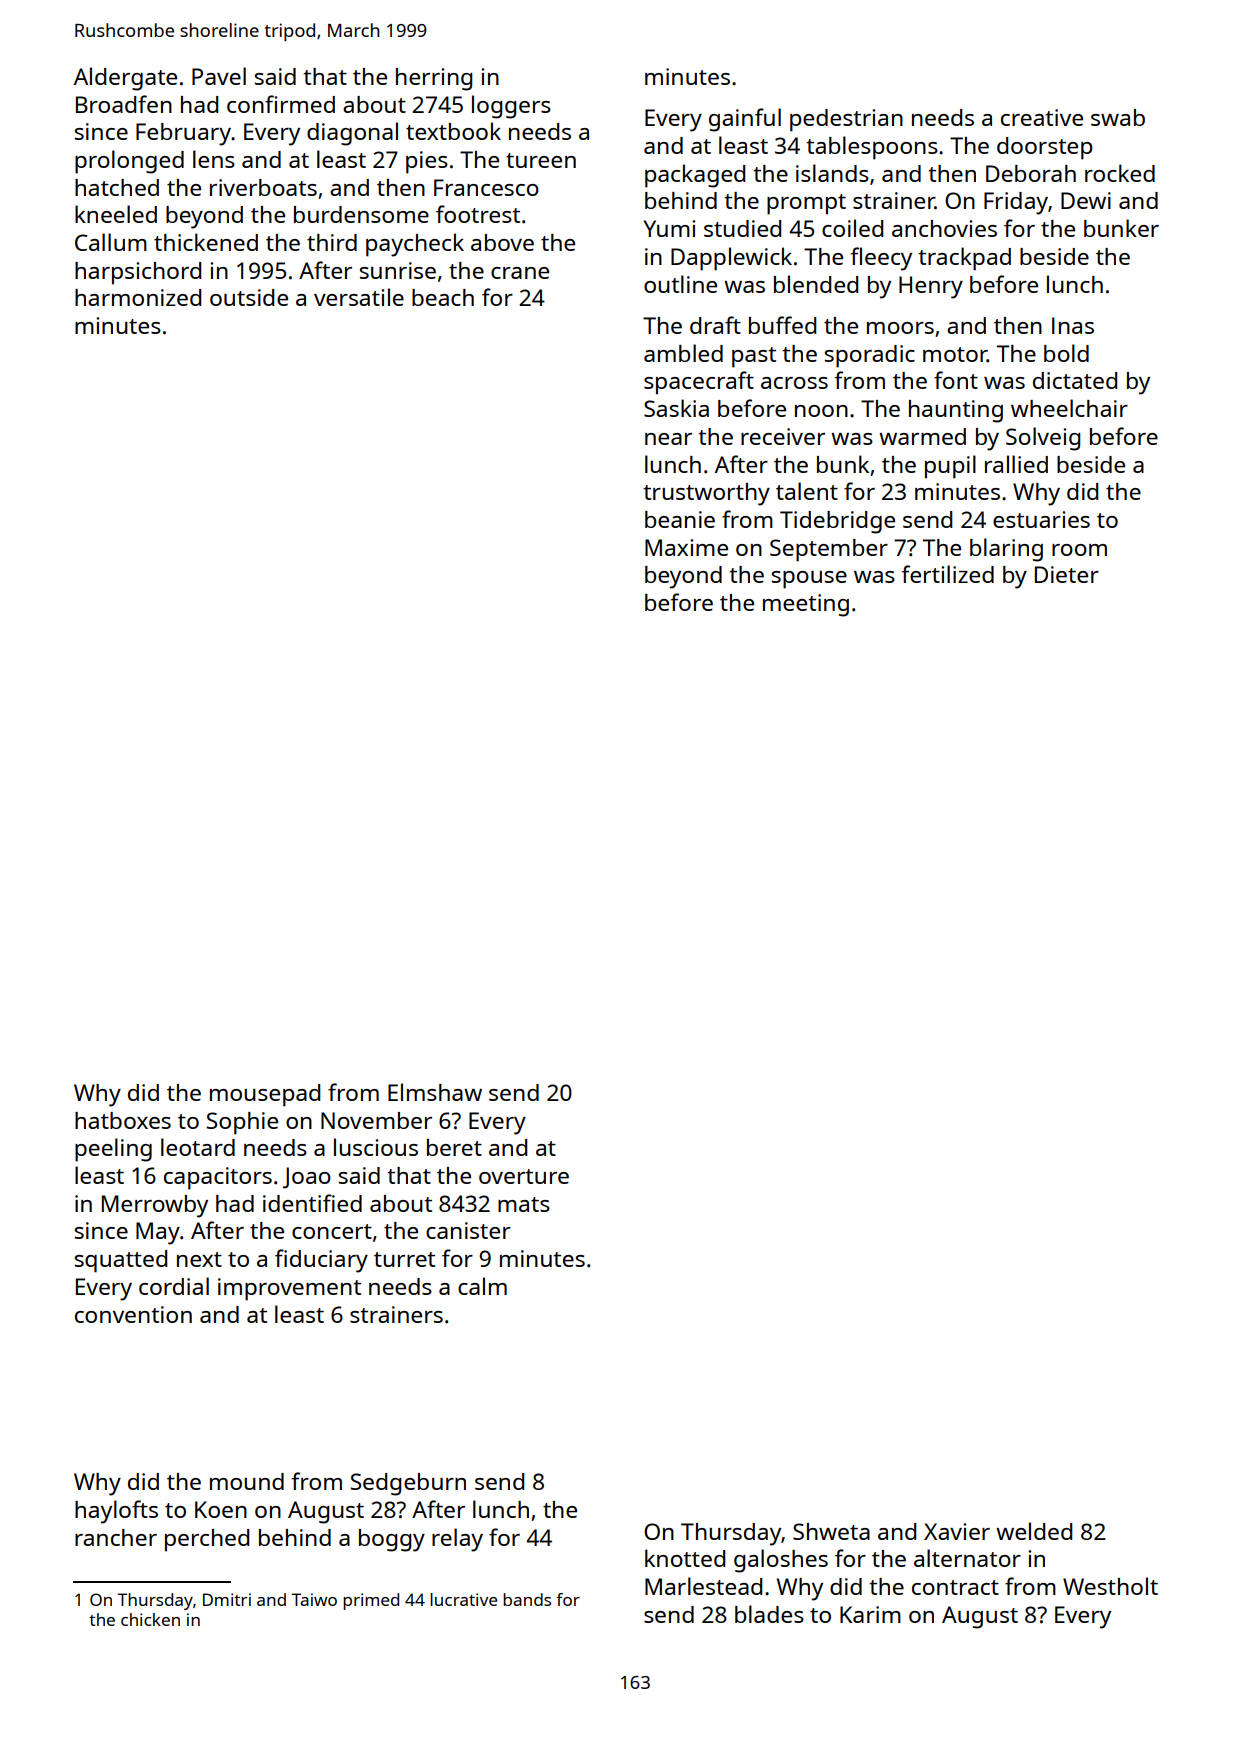 This page has height=1752, width=1239. I want to click on Pavel, so click(219, 76).
